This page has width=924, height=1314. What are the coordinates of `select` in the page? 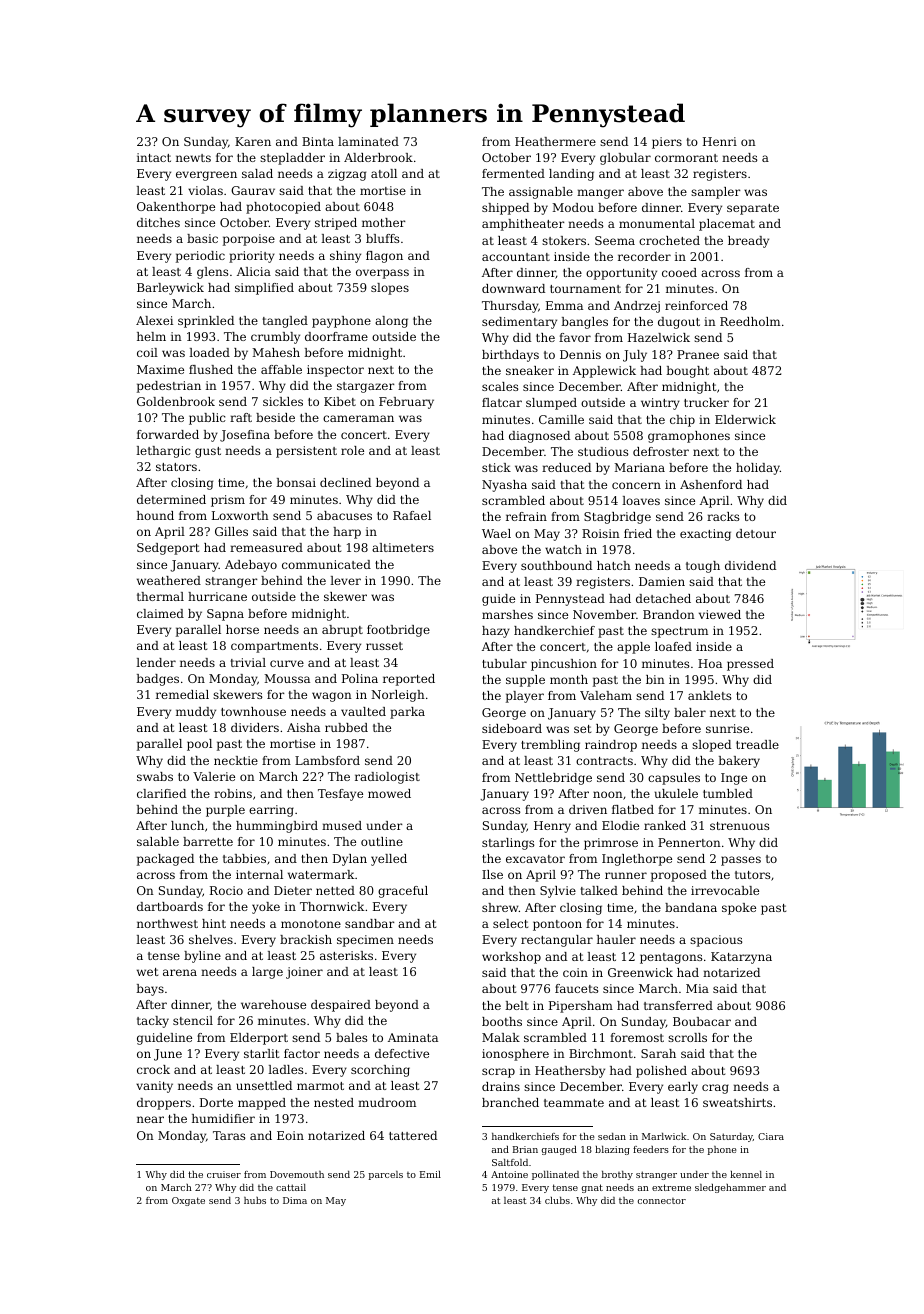 It's located at (510, 923).
